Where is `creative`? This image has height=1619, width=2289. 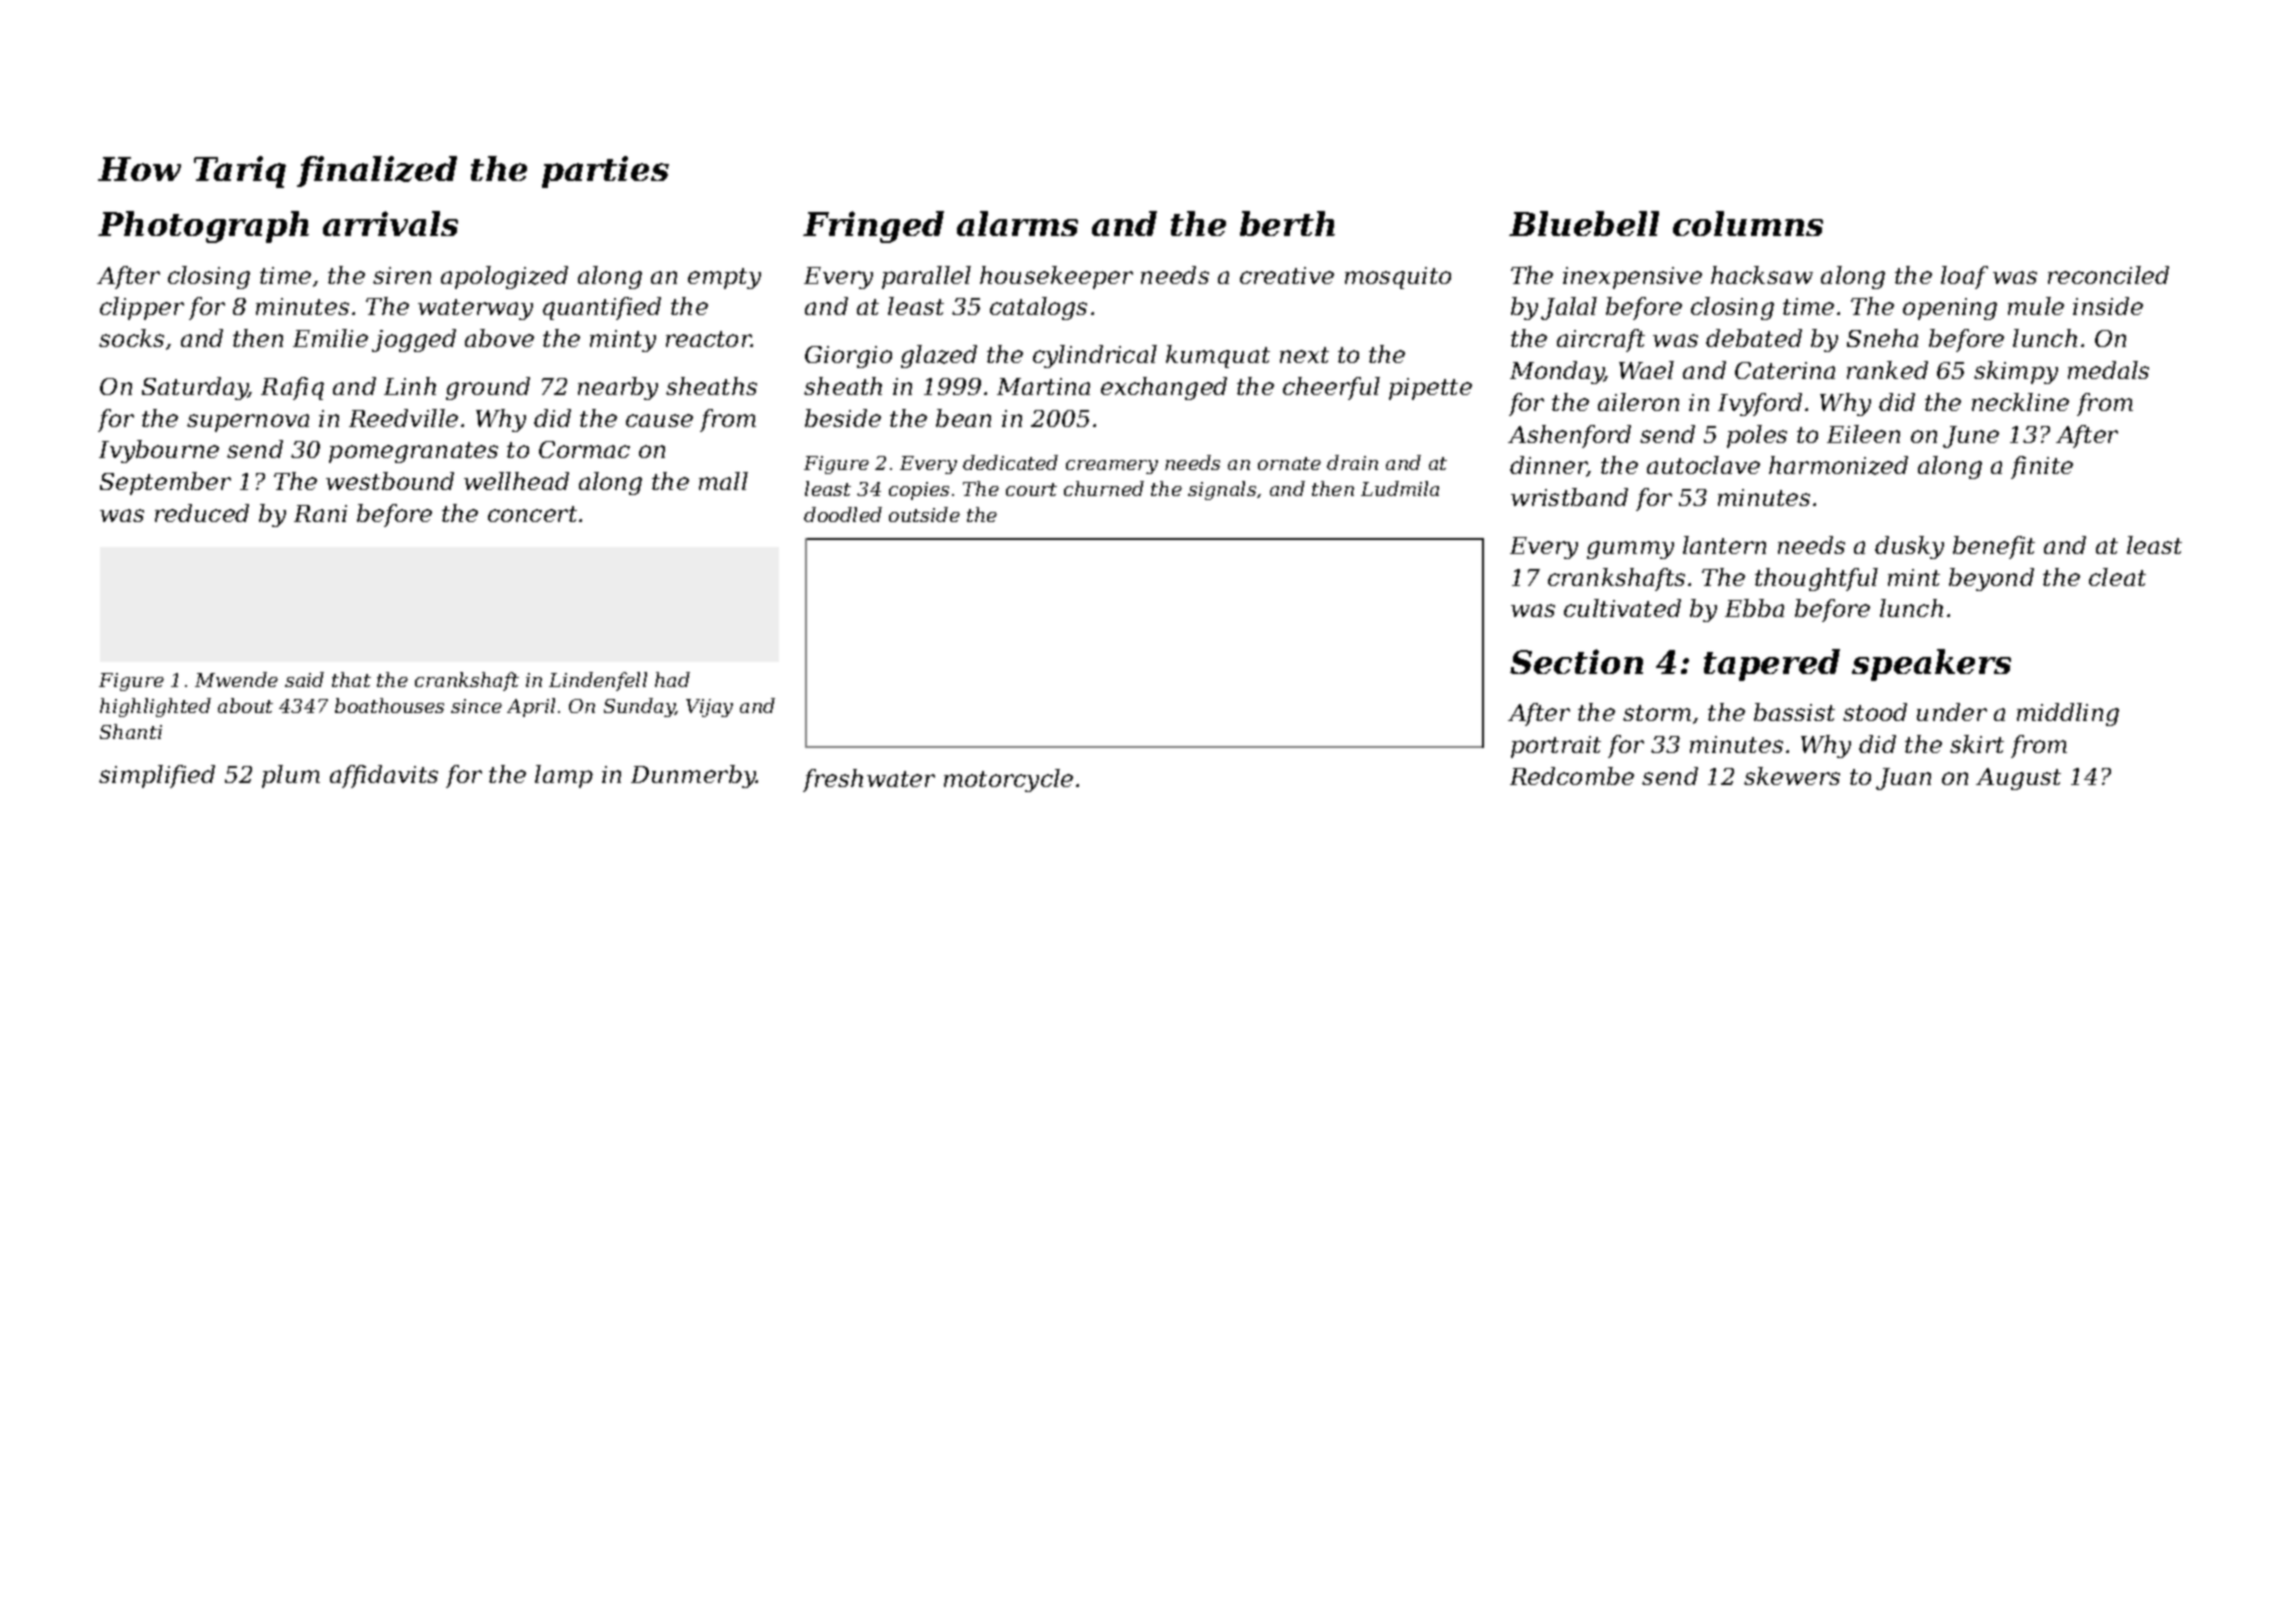
creative is located at coordinates (1287, 275).
